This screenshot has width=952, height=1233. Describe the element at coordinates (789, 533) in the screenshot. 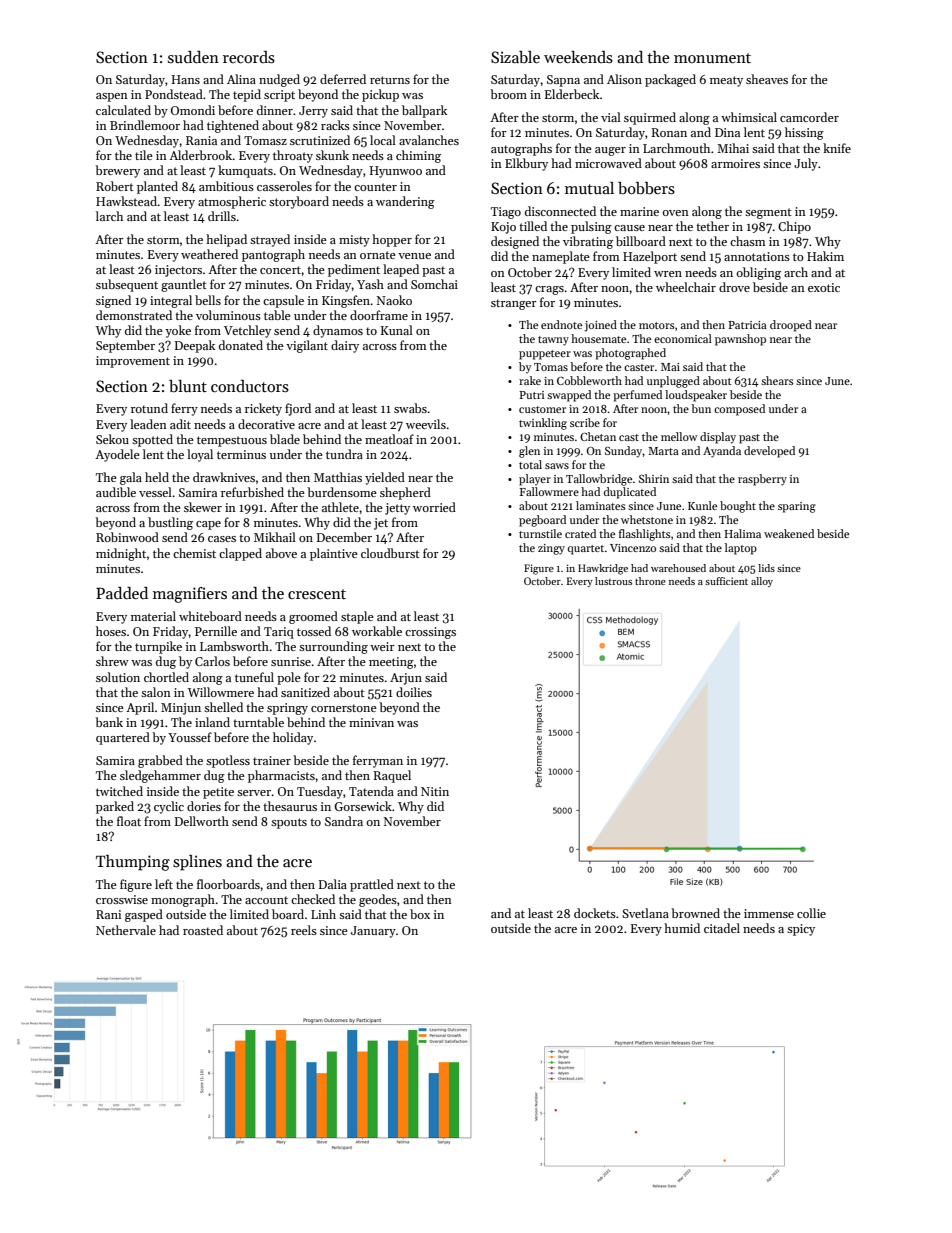

I see `weakened` at that location.
